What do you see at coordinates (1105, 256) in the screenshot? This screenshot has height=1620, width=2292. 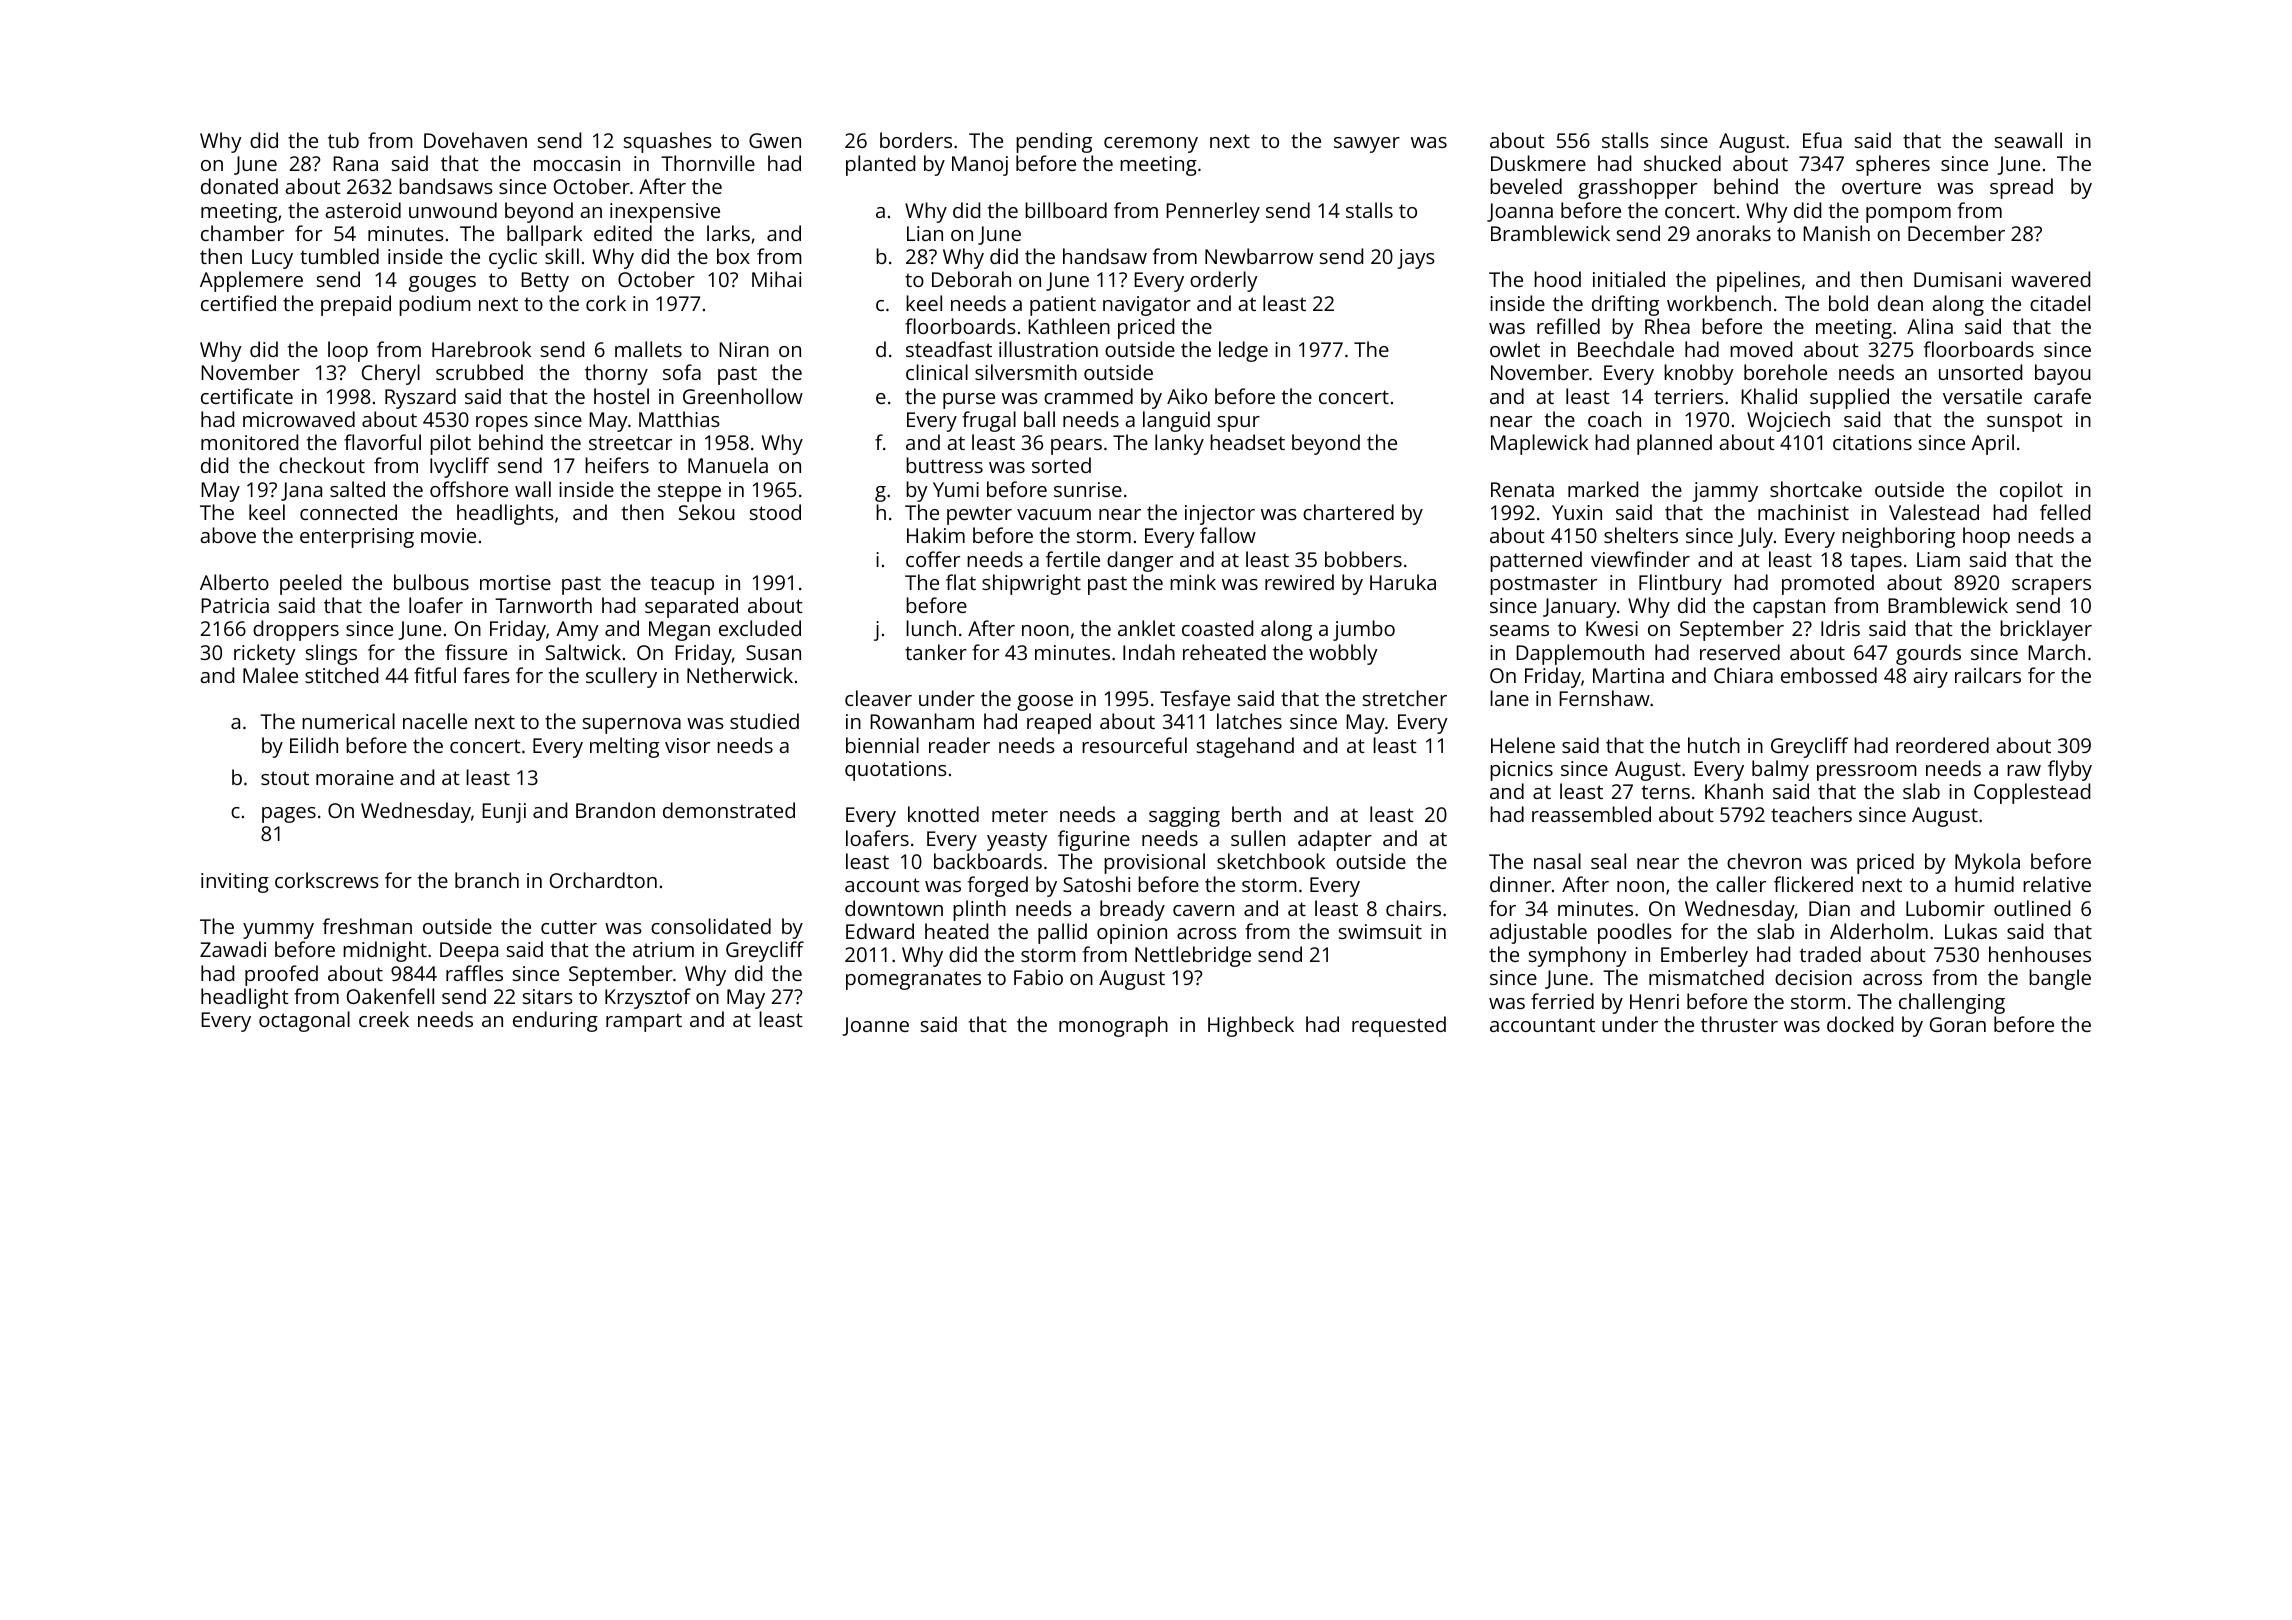 I see `handsaw` at bounding box center [1105, 256].
